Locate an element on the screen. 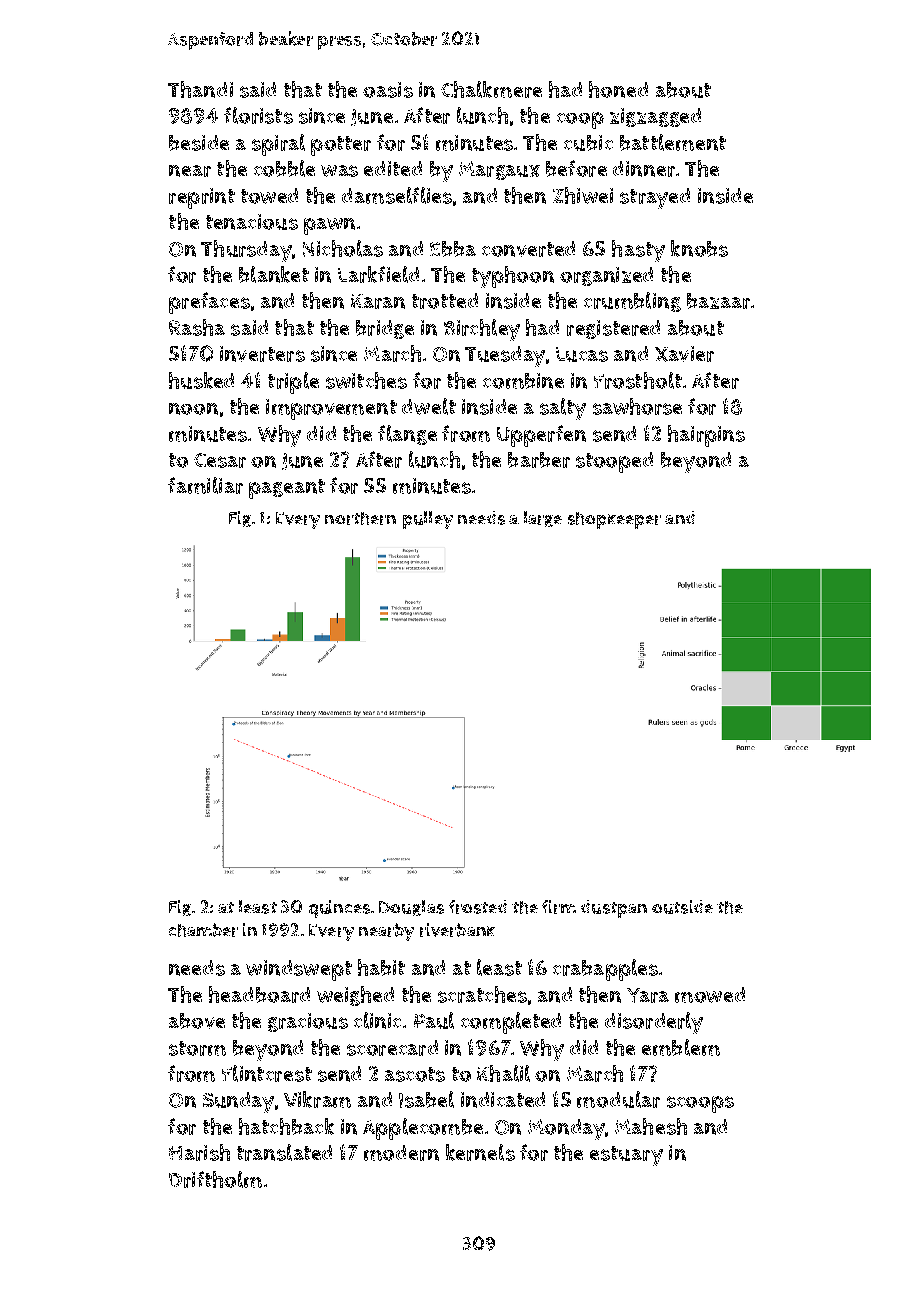 This screenshot has height=1311, width=924. registered is located at coordinates (613, 329).
